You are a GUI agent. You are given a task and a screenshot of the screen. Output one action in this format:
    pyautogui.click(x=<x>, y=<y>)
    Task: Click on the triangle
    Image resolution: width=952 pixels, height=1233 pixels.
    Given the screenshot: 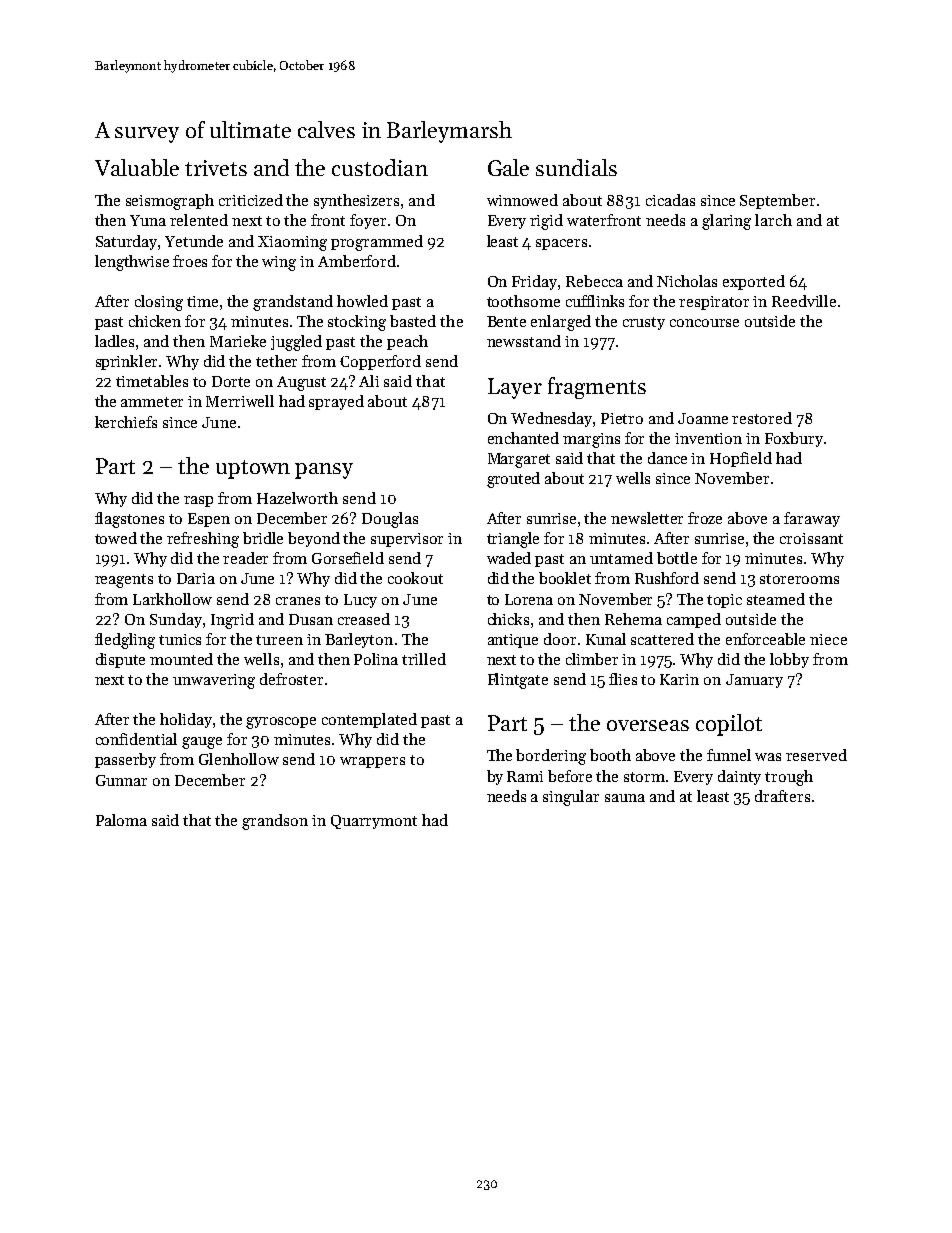 What is the action you would take?
    pyautogui.click(x=513, y=540)
